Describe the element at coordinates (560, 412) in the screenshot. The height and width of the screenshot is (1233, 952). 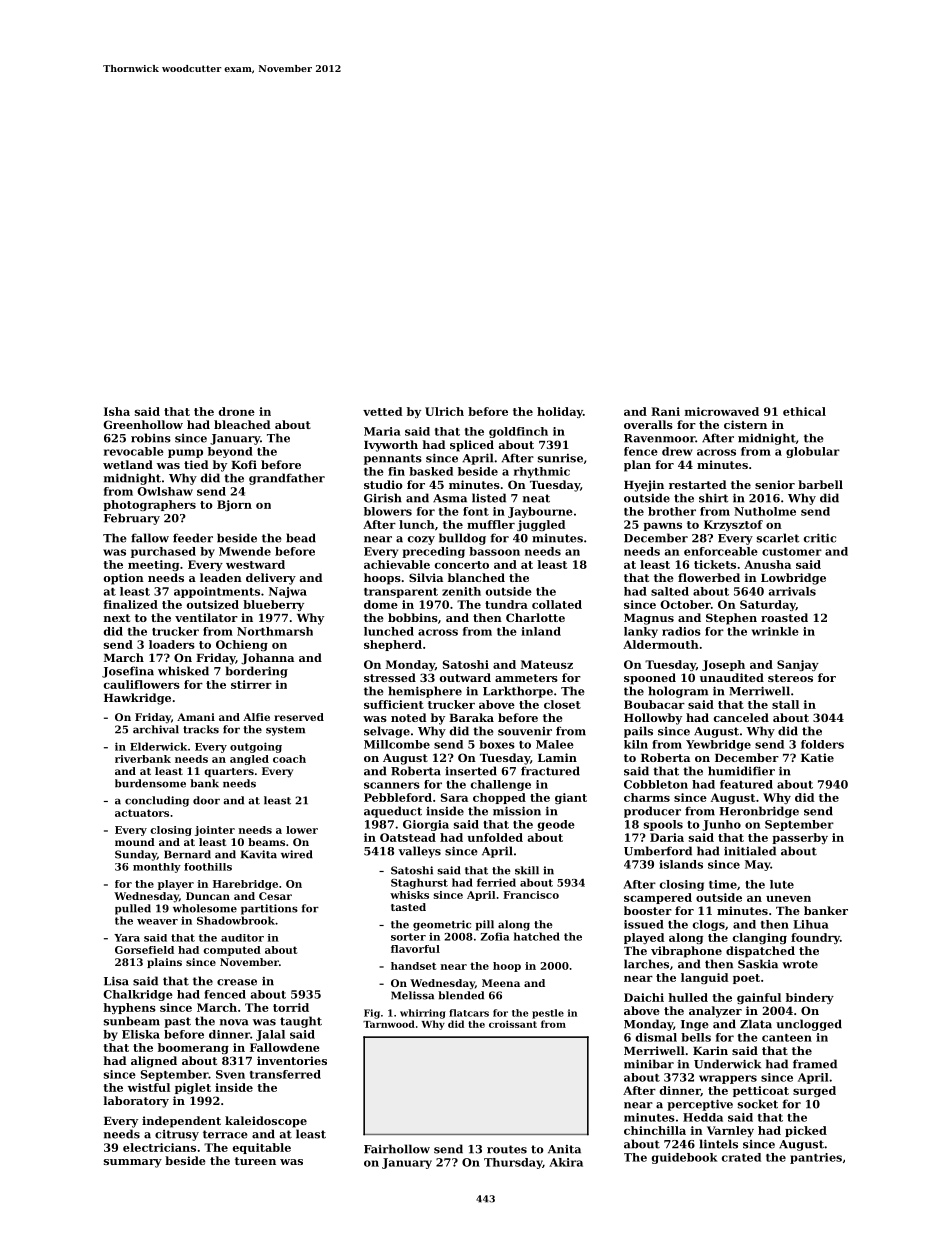
I see `holiday` at that location.
